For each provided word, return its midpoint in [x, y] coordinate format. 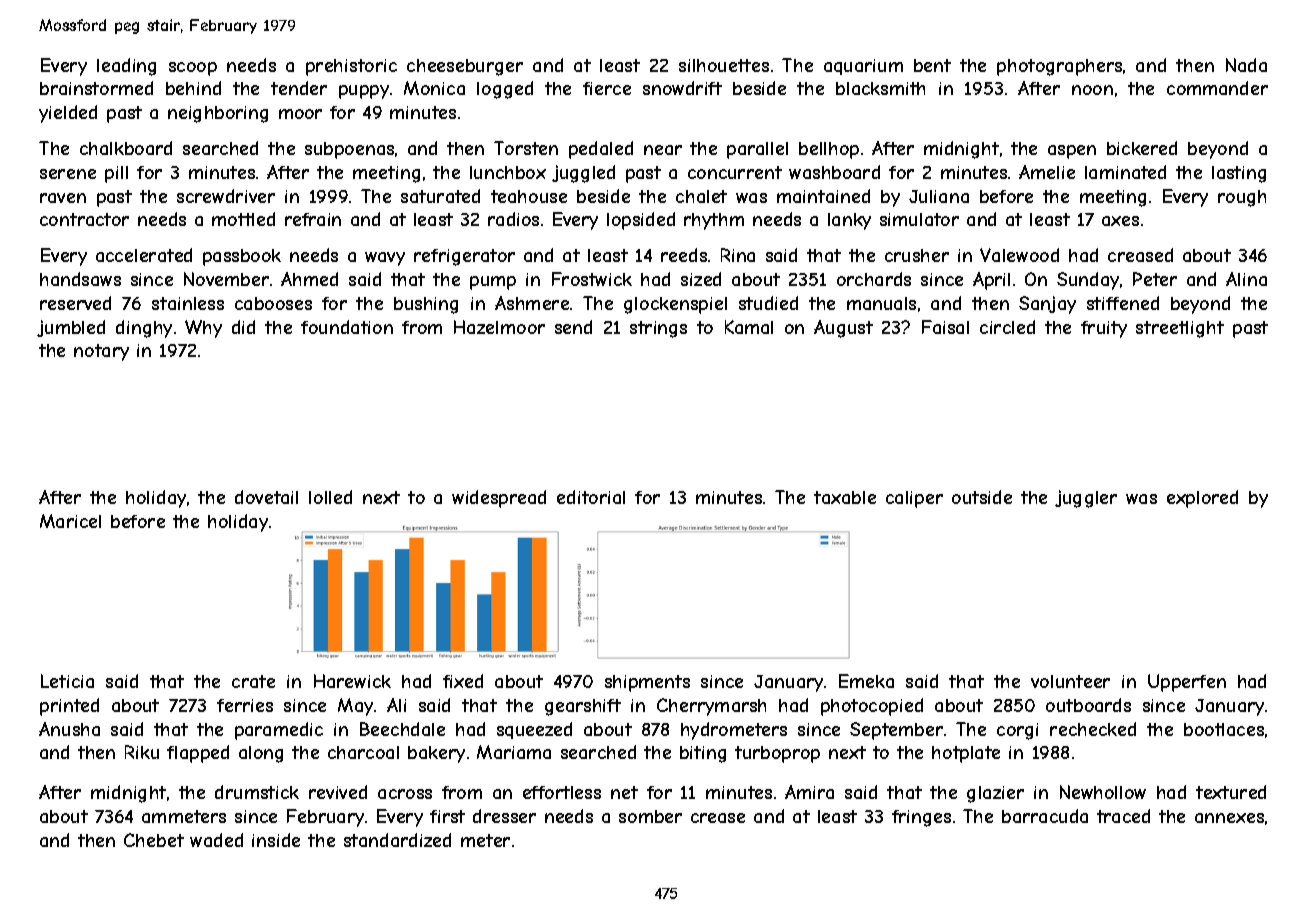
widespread [499, 499]
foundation [347, 327]
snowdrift [682, 88]
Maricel [70, 521]
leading [126, 67]
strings [658, 329]
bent [932, 65]
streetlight [1180, 329]
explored [1202, 499]
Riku [142, 752]
